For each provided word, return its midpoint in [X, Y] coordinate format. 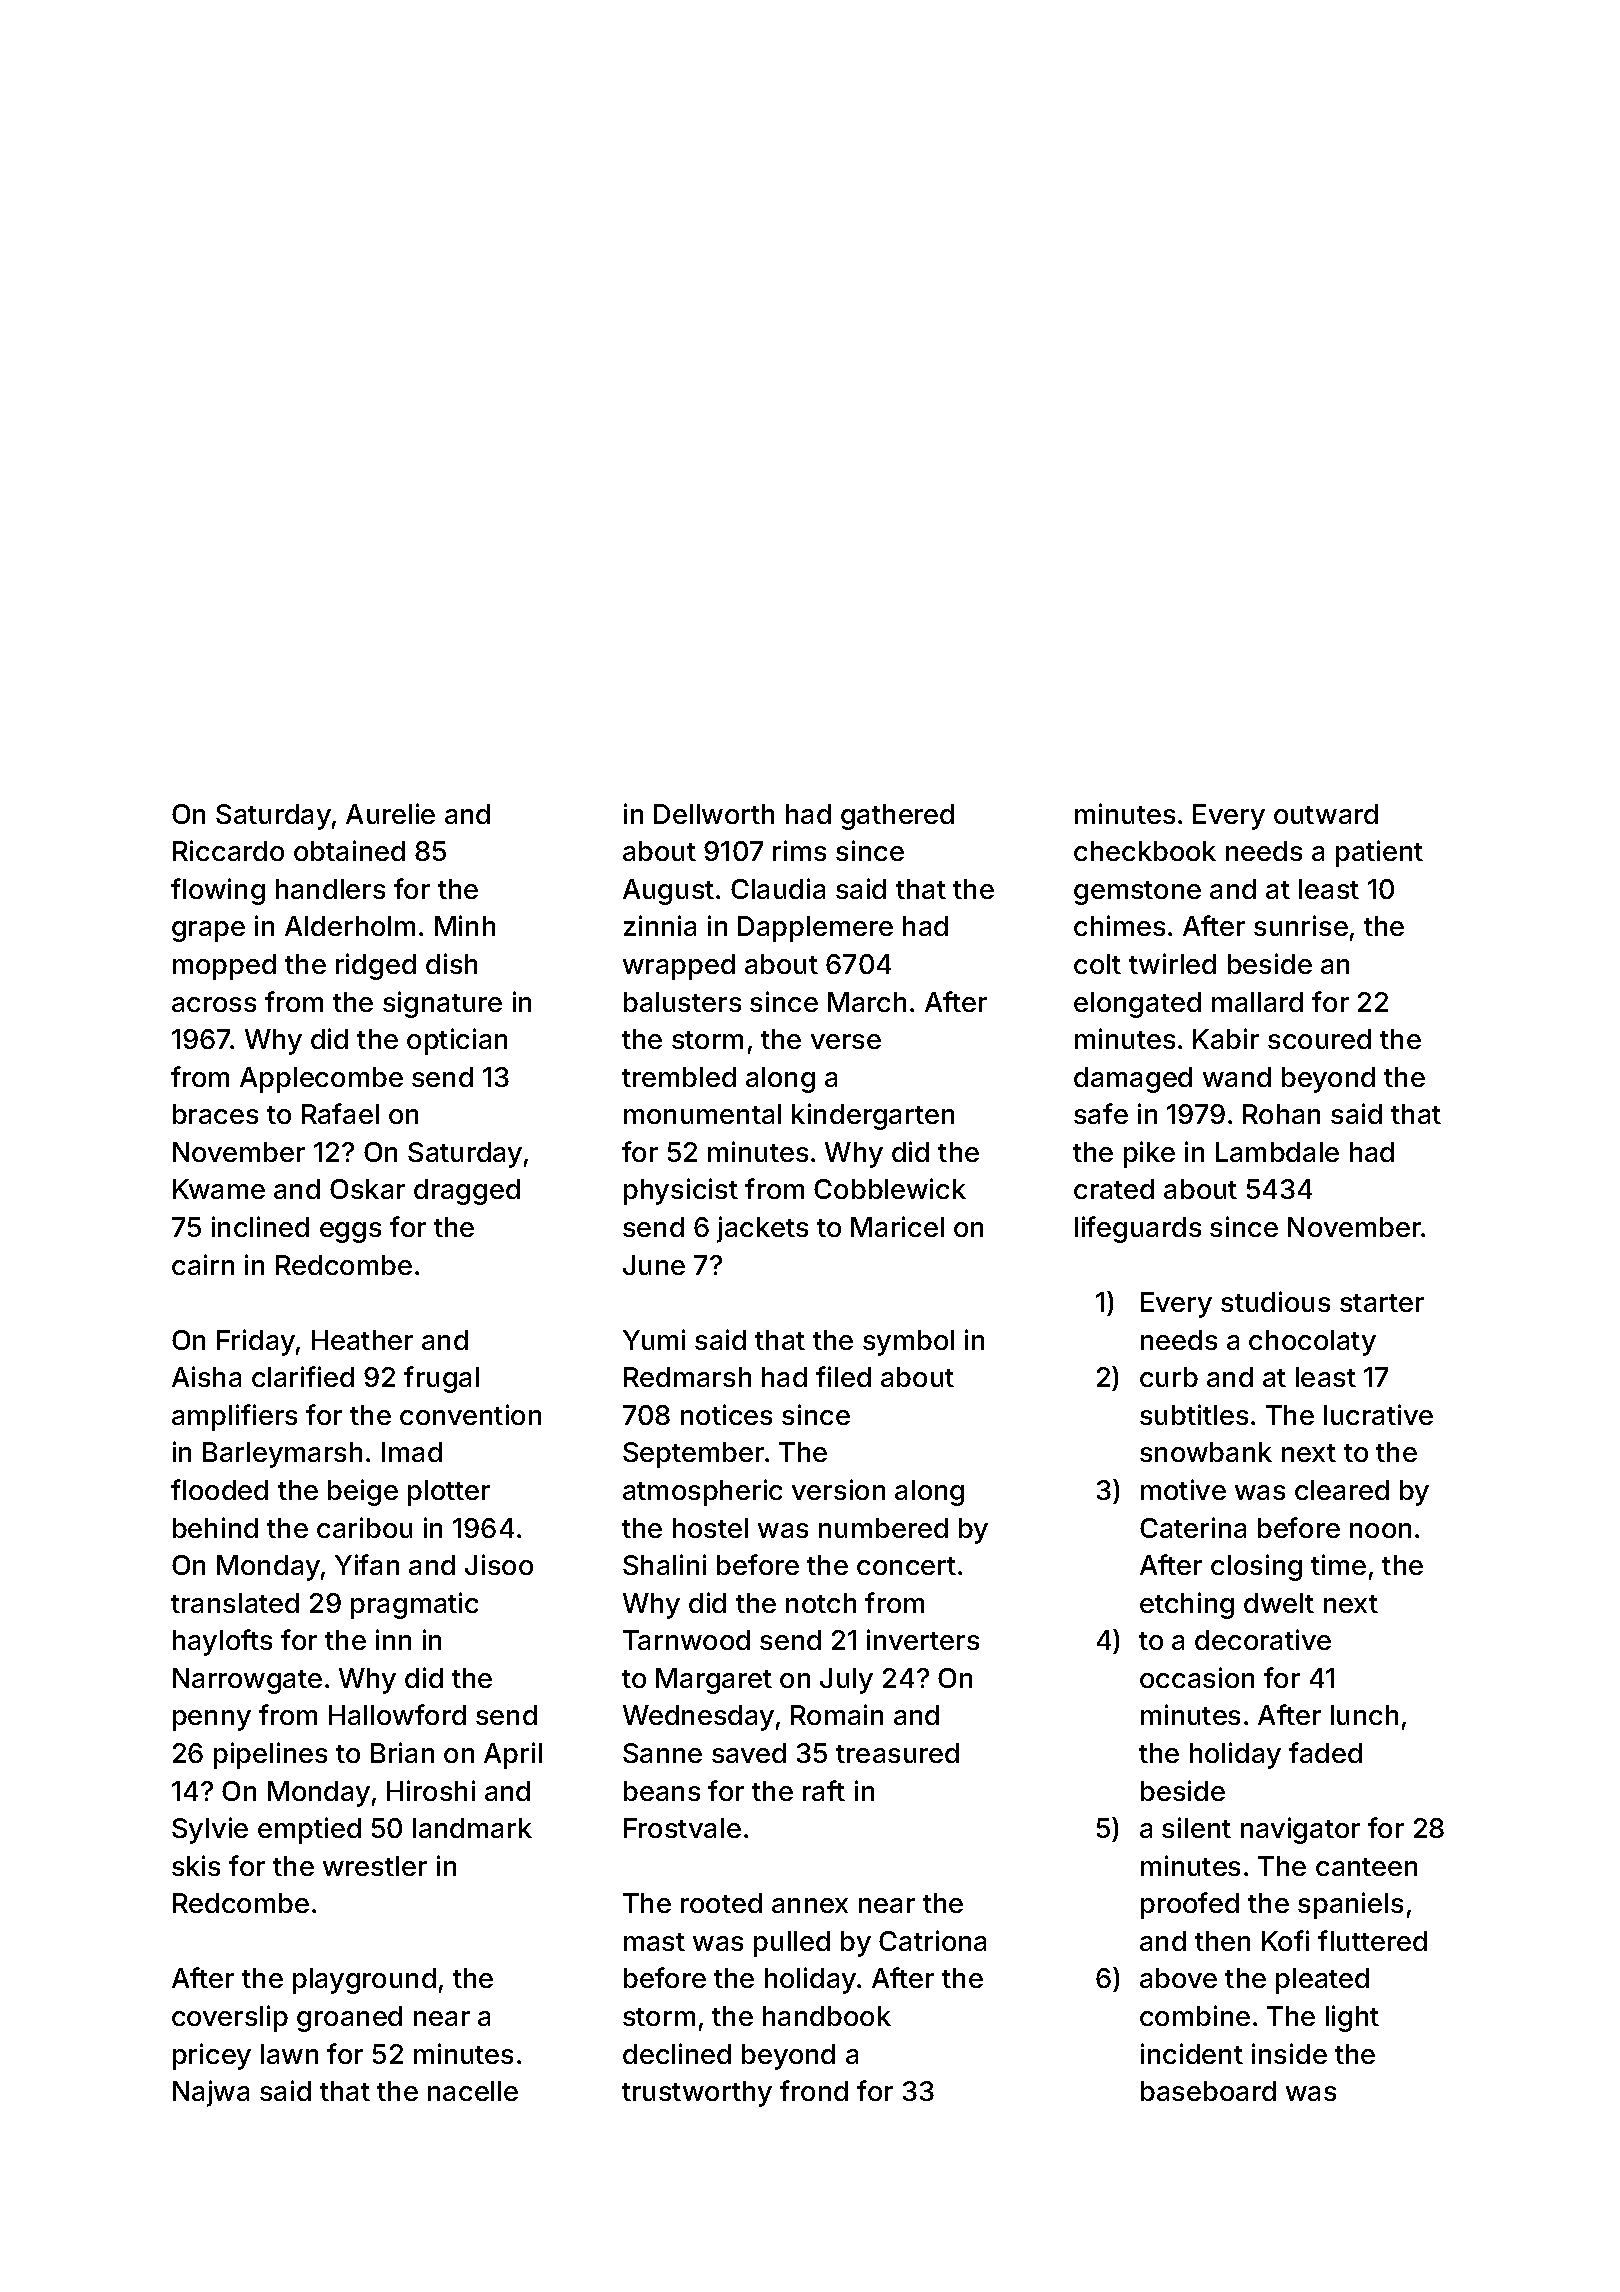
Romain [837, 1714]
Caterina [1193, 1527]
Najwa [211, 2093]
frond [814, 2090]
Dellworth [714, 814]
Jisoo [499, 1564]
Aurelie [390, 813]
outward [1326, 814]
